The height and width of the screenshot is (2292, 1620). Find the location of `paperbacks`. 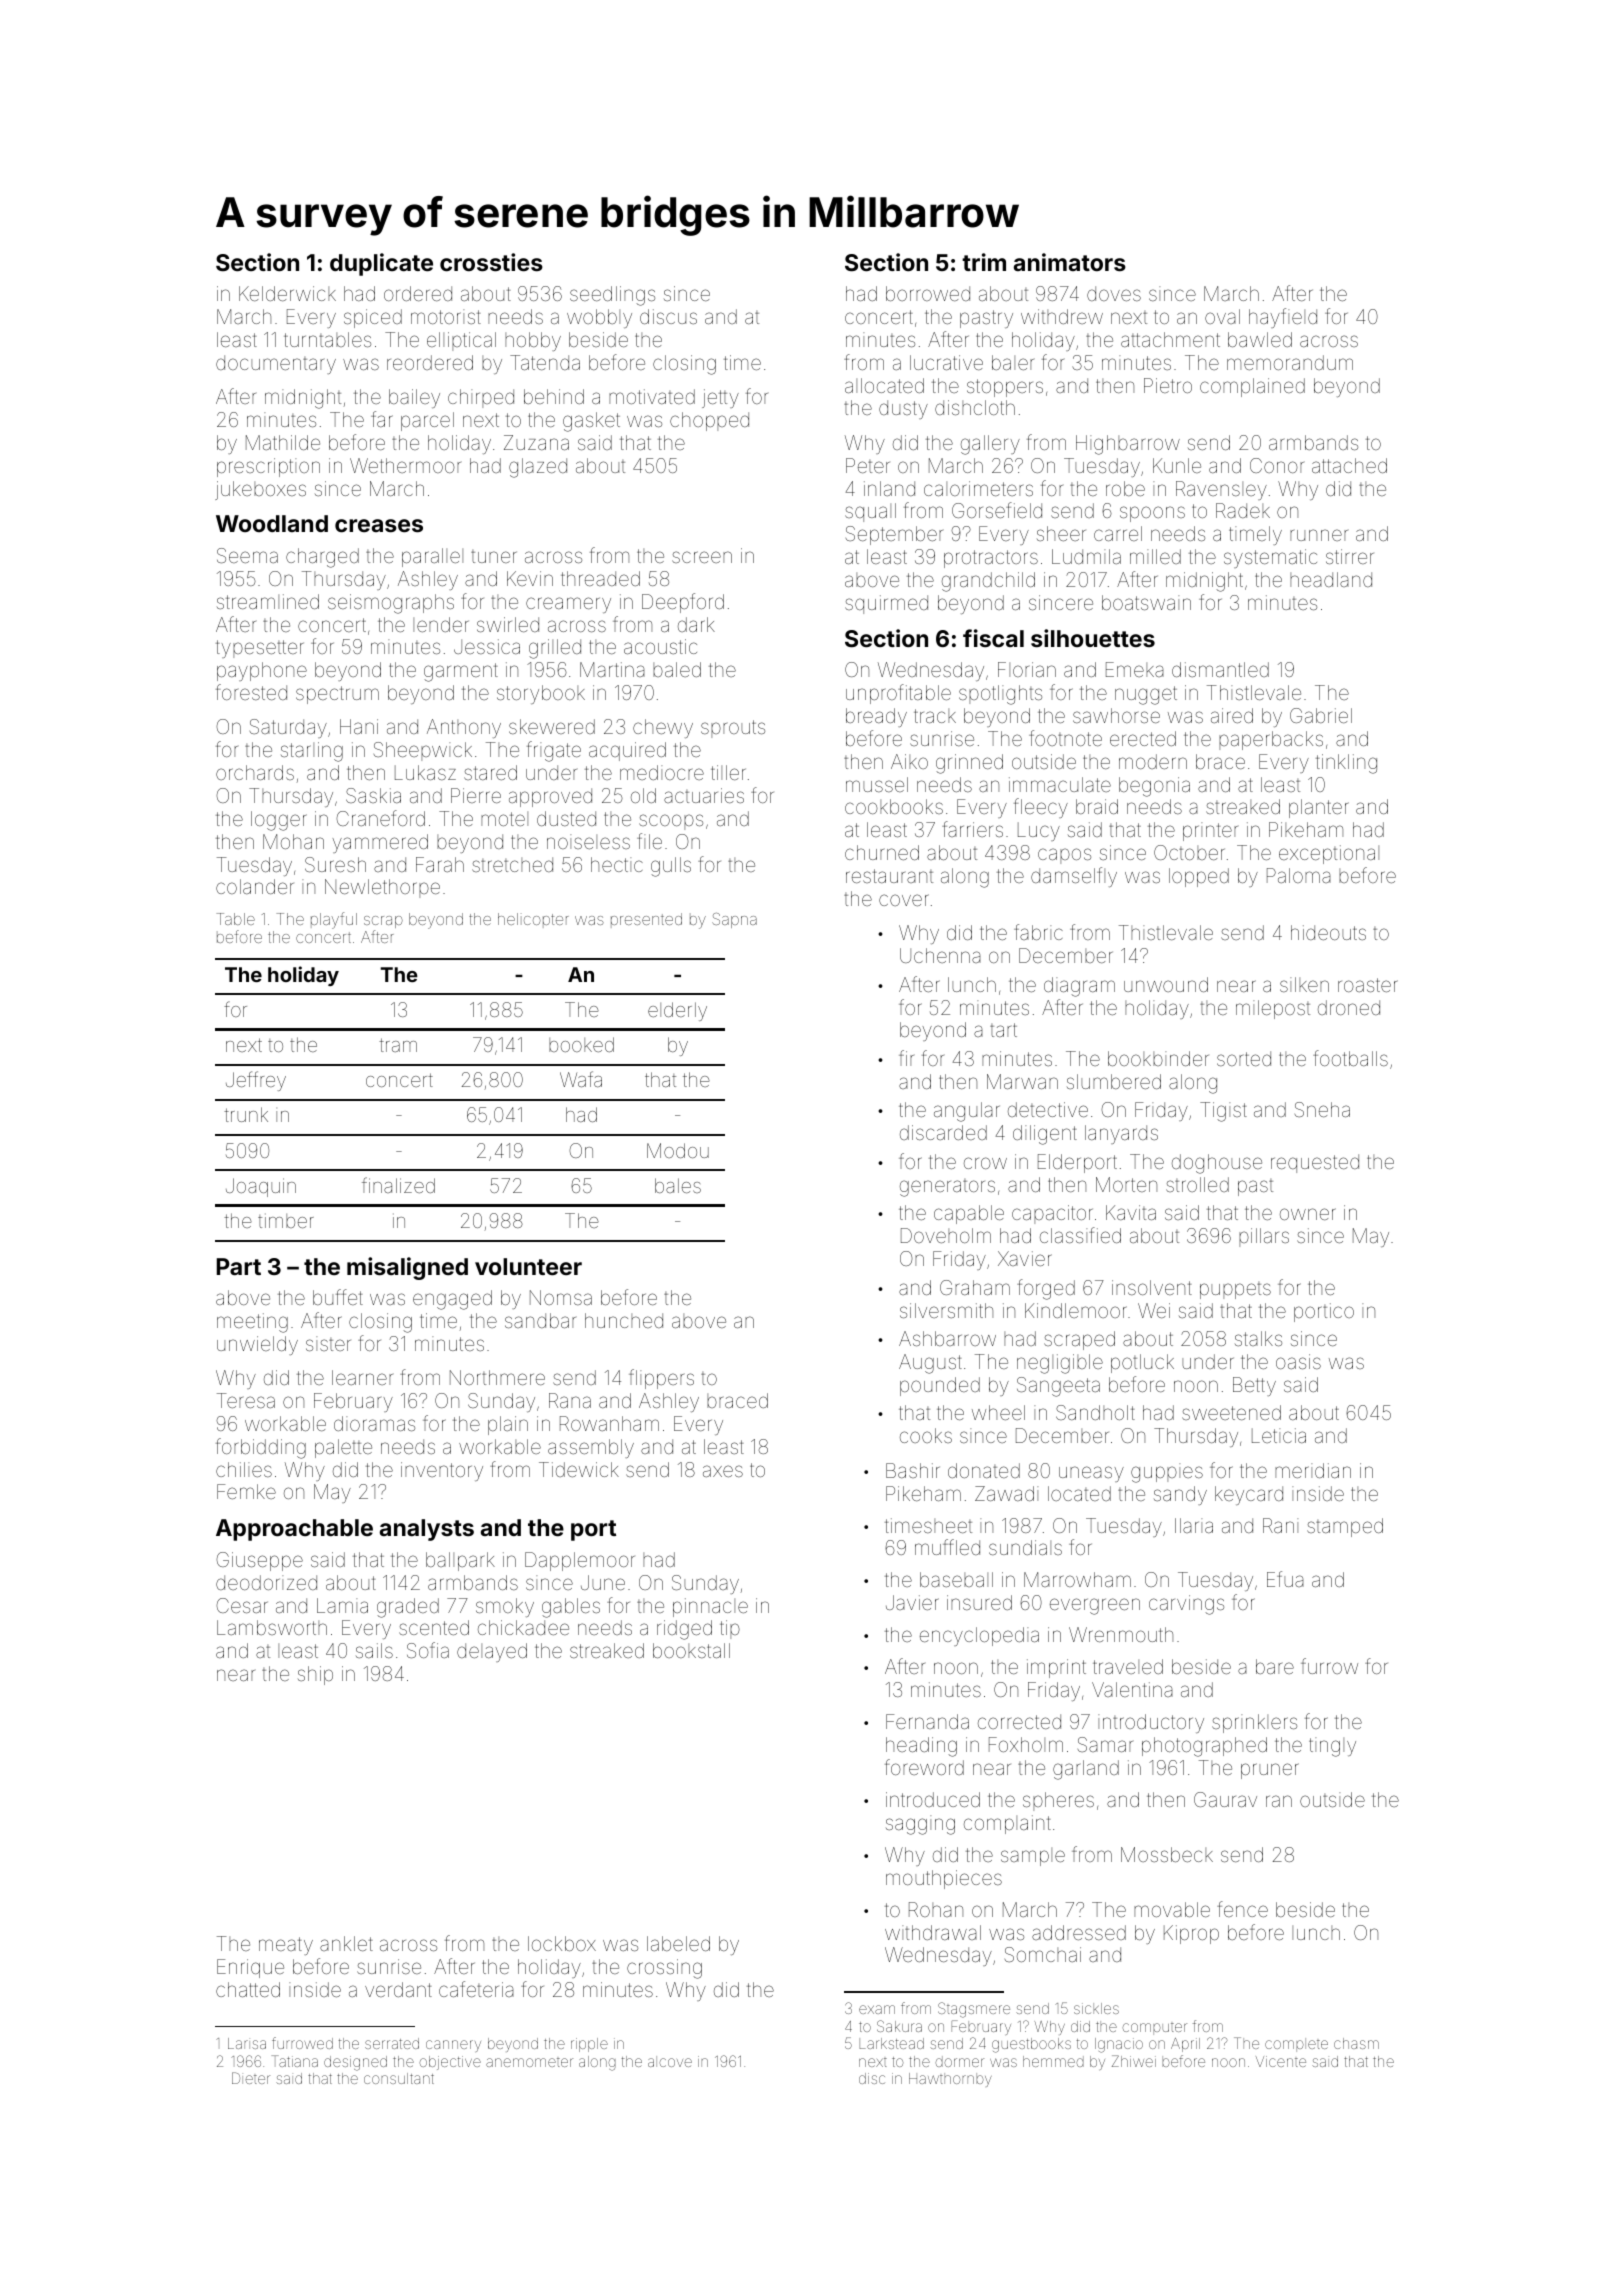

paperbacks is located at coordinates (1271, 740).
